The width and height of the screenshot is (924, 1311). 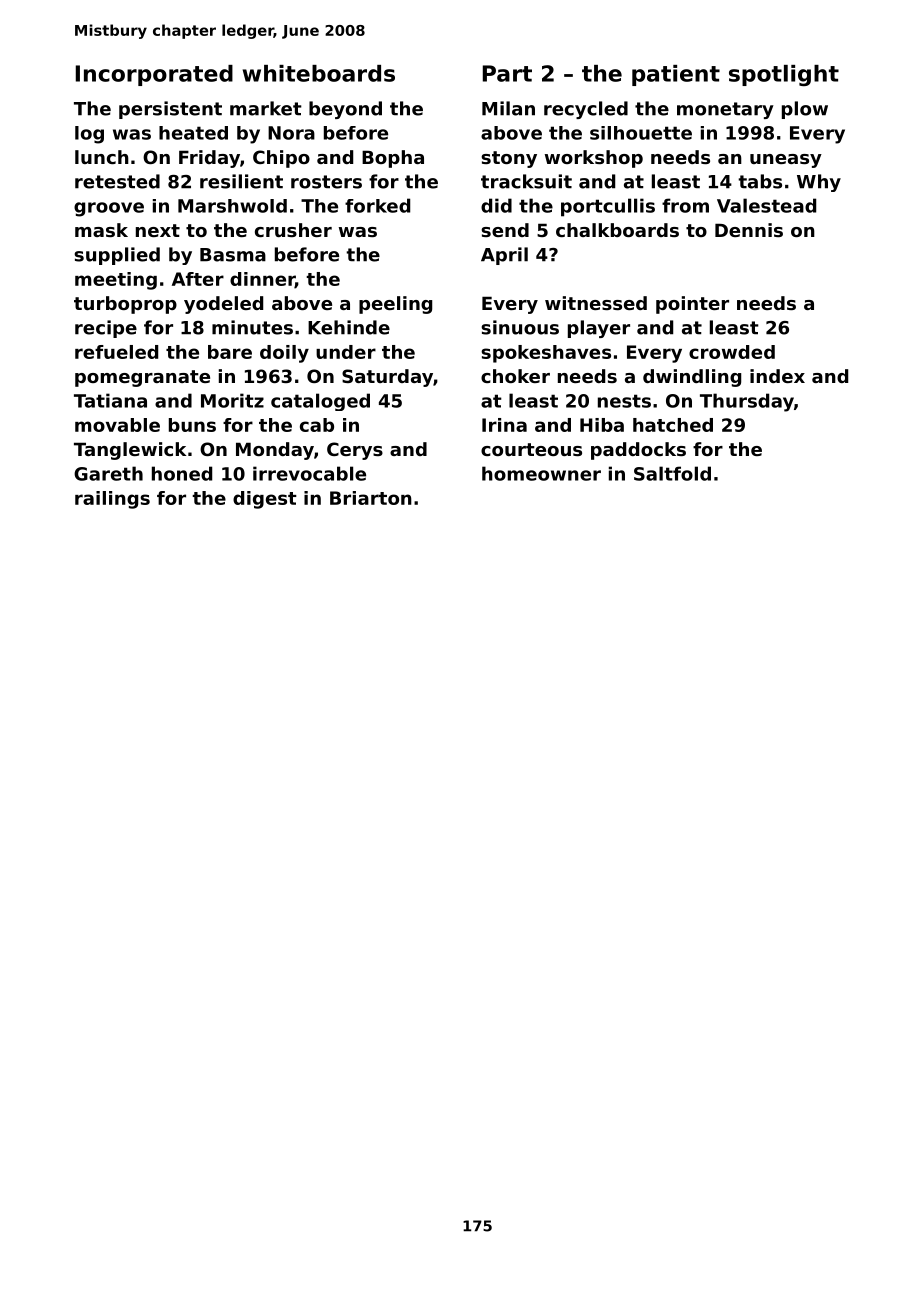 I want to click on Milan, so click(x=508, y=108).
